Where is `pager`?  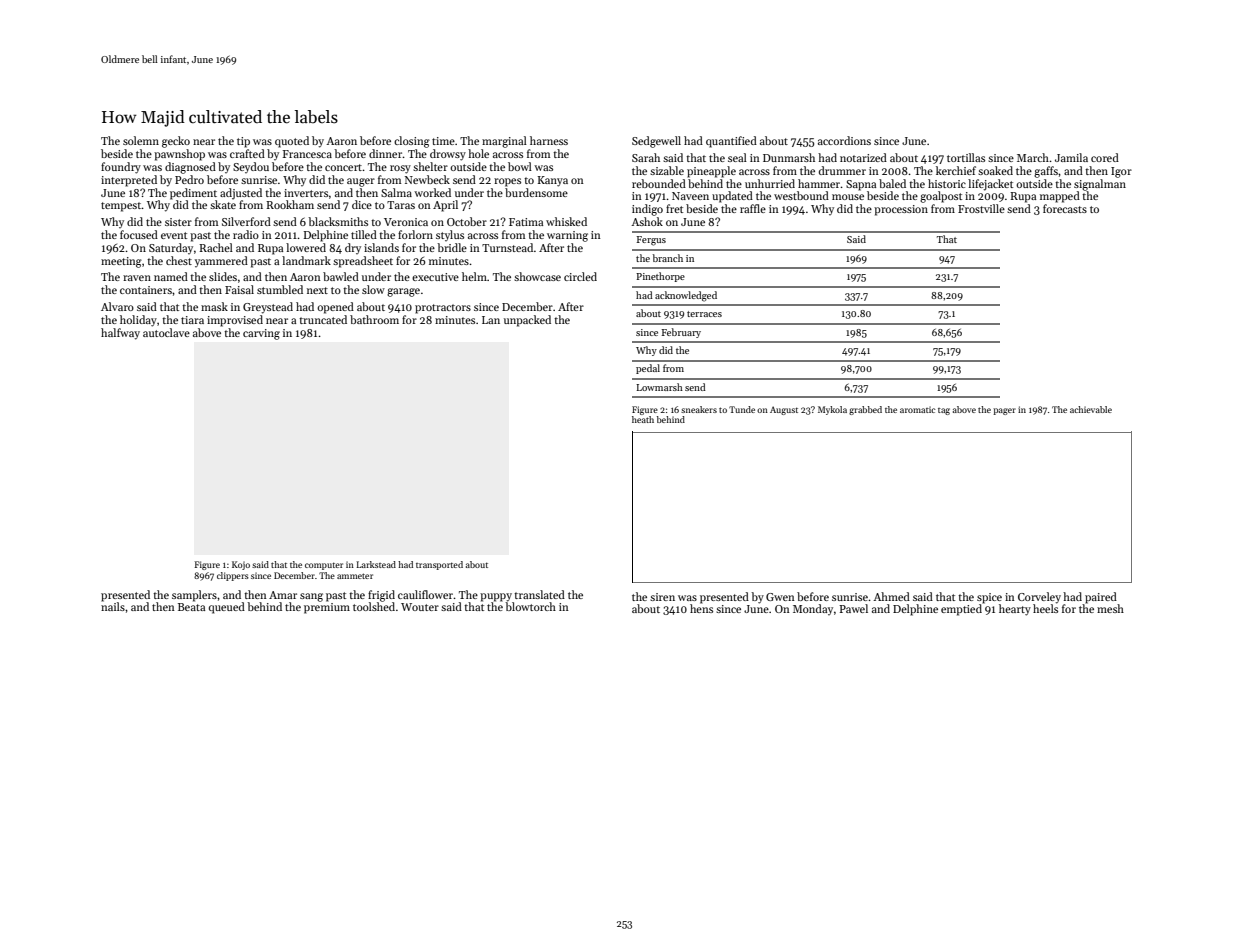 pager is located at coordinates (1004, 411).
